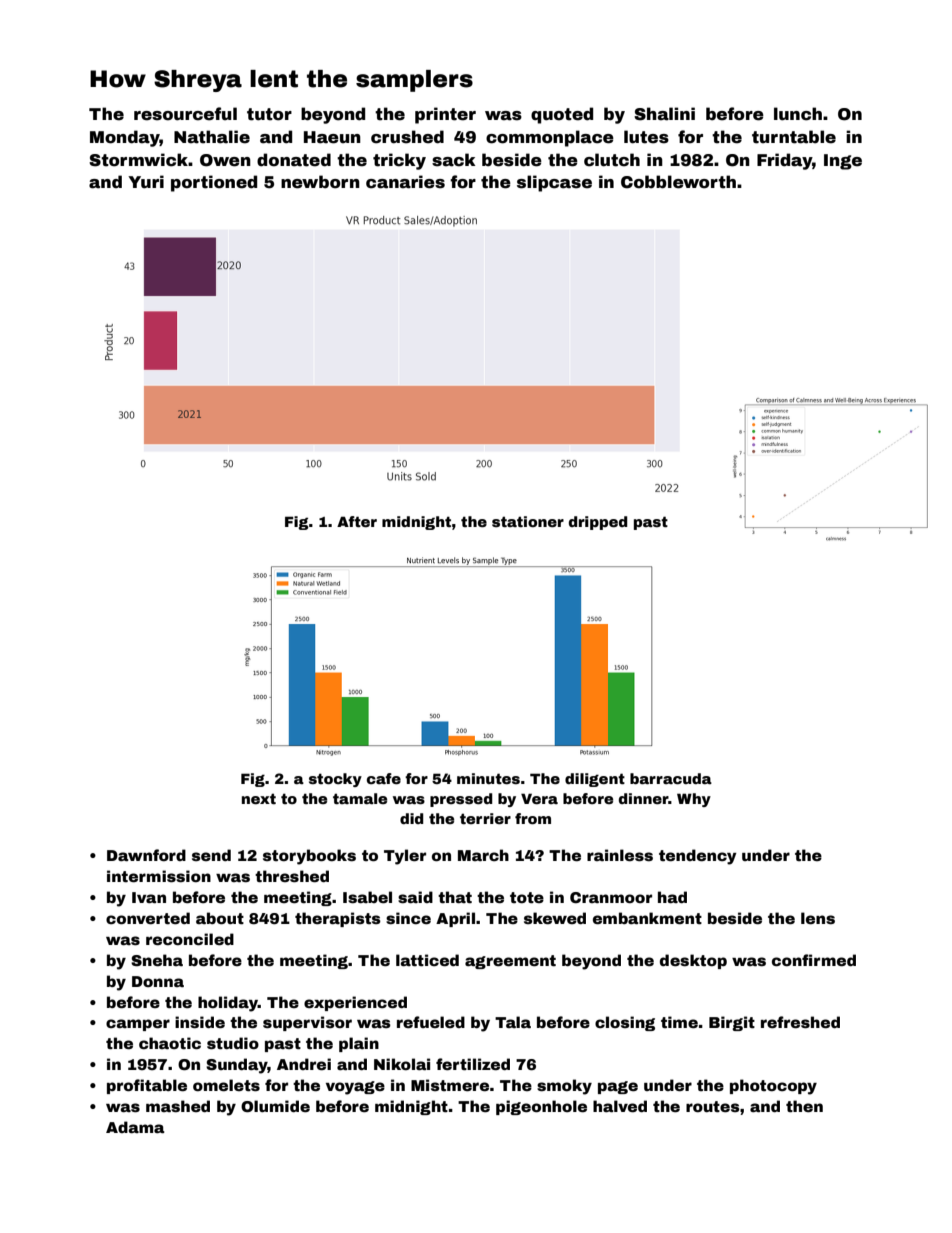 This image has width=952, height=1233. Describe the element at coordinates (713, 1106) in the image. I see `routes` at that location.
